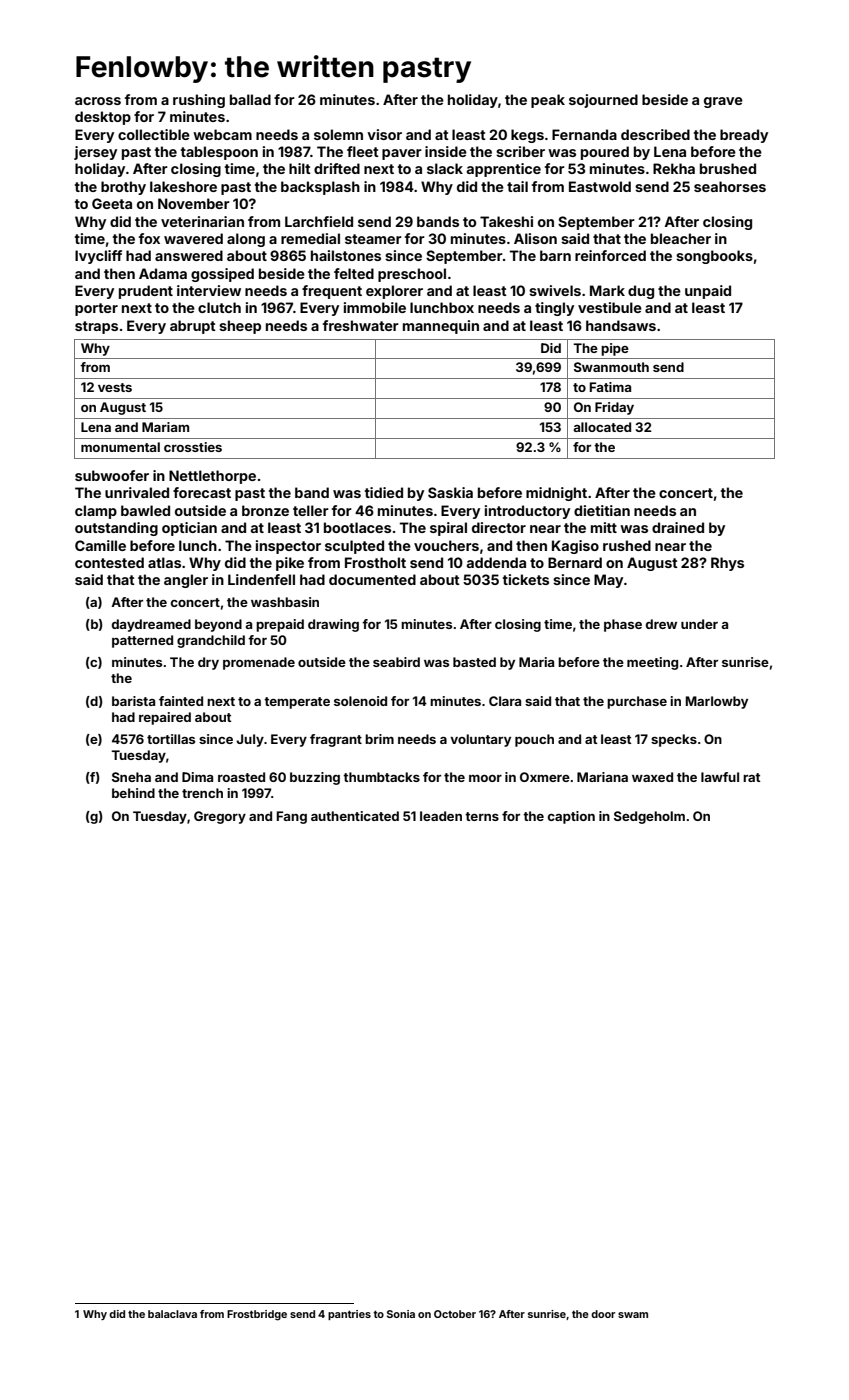 The width and height of the screenshot is (849, 1400). Describe the element at coordinates (103, 118) in the screenshot. I see `desktop` at that location.
